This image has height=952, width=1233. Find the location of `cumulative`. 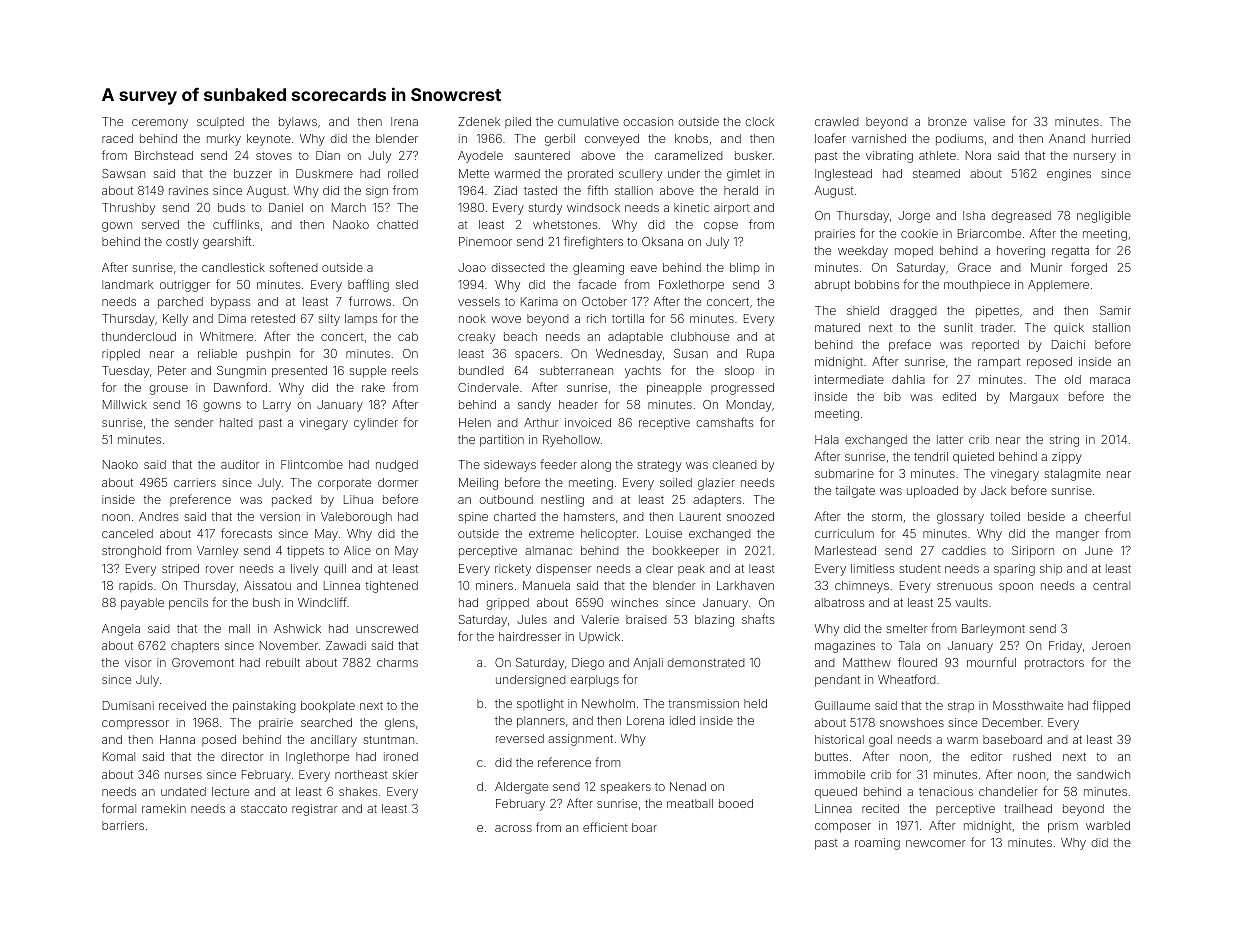

cumulative is located at coordinates (588, 121).
